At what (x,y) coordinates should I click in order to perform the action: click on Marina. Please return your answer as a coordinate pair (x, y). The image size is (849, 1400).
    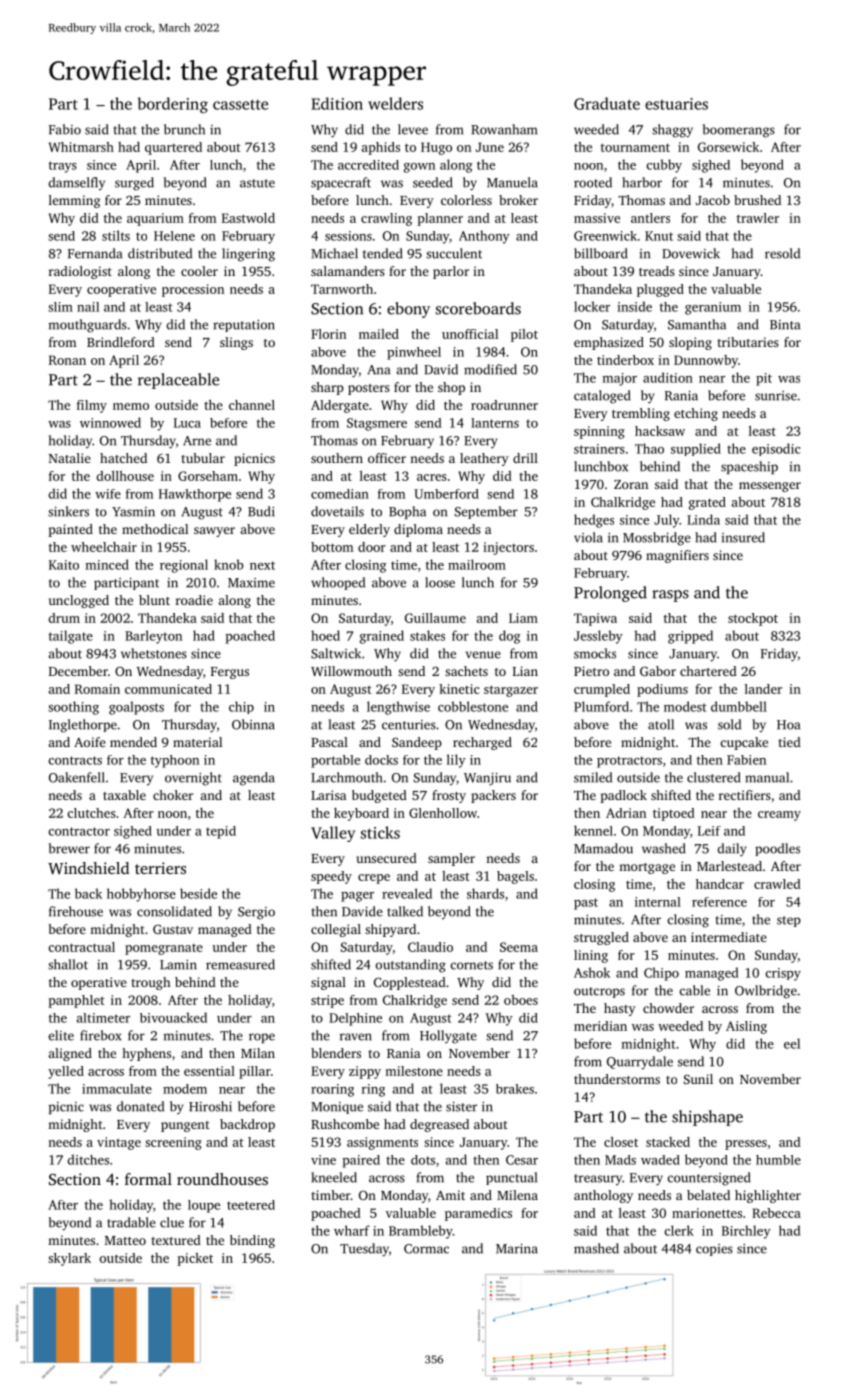
    Looking at the image, I should click on (517, 1249).
